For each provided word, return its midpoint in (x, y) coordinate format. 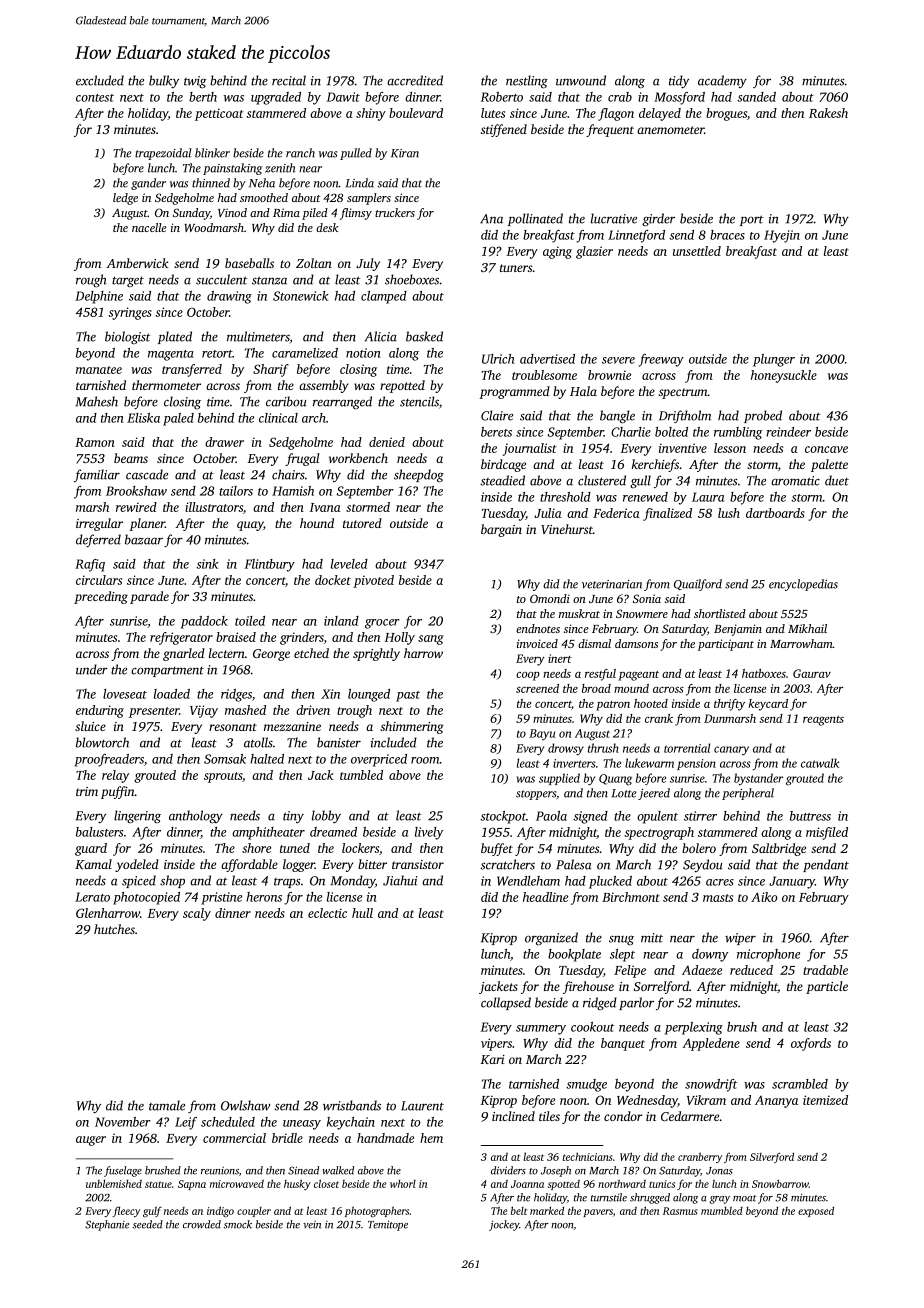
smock (237, 1224)
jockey (504, 1225)
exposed (816, 1211)
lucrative (614, 218)
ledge (125, 199)
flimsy (356, 214)
